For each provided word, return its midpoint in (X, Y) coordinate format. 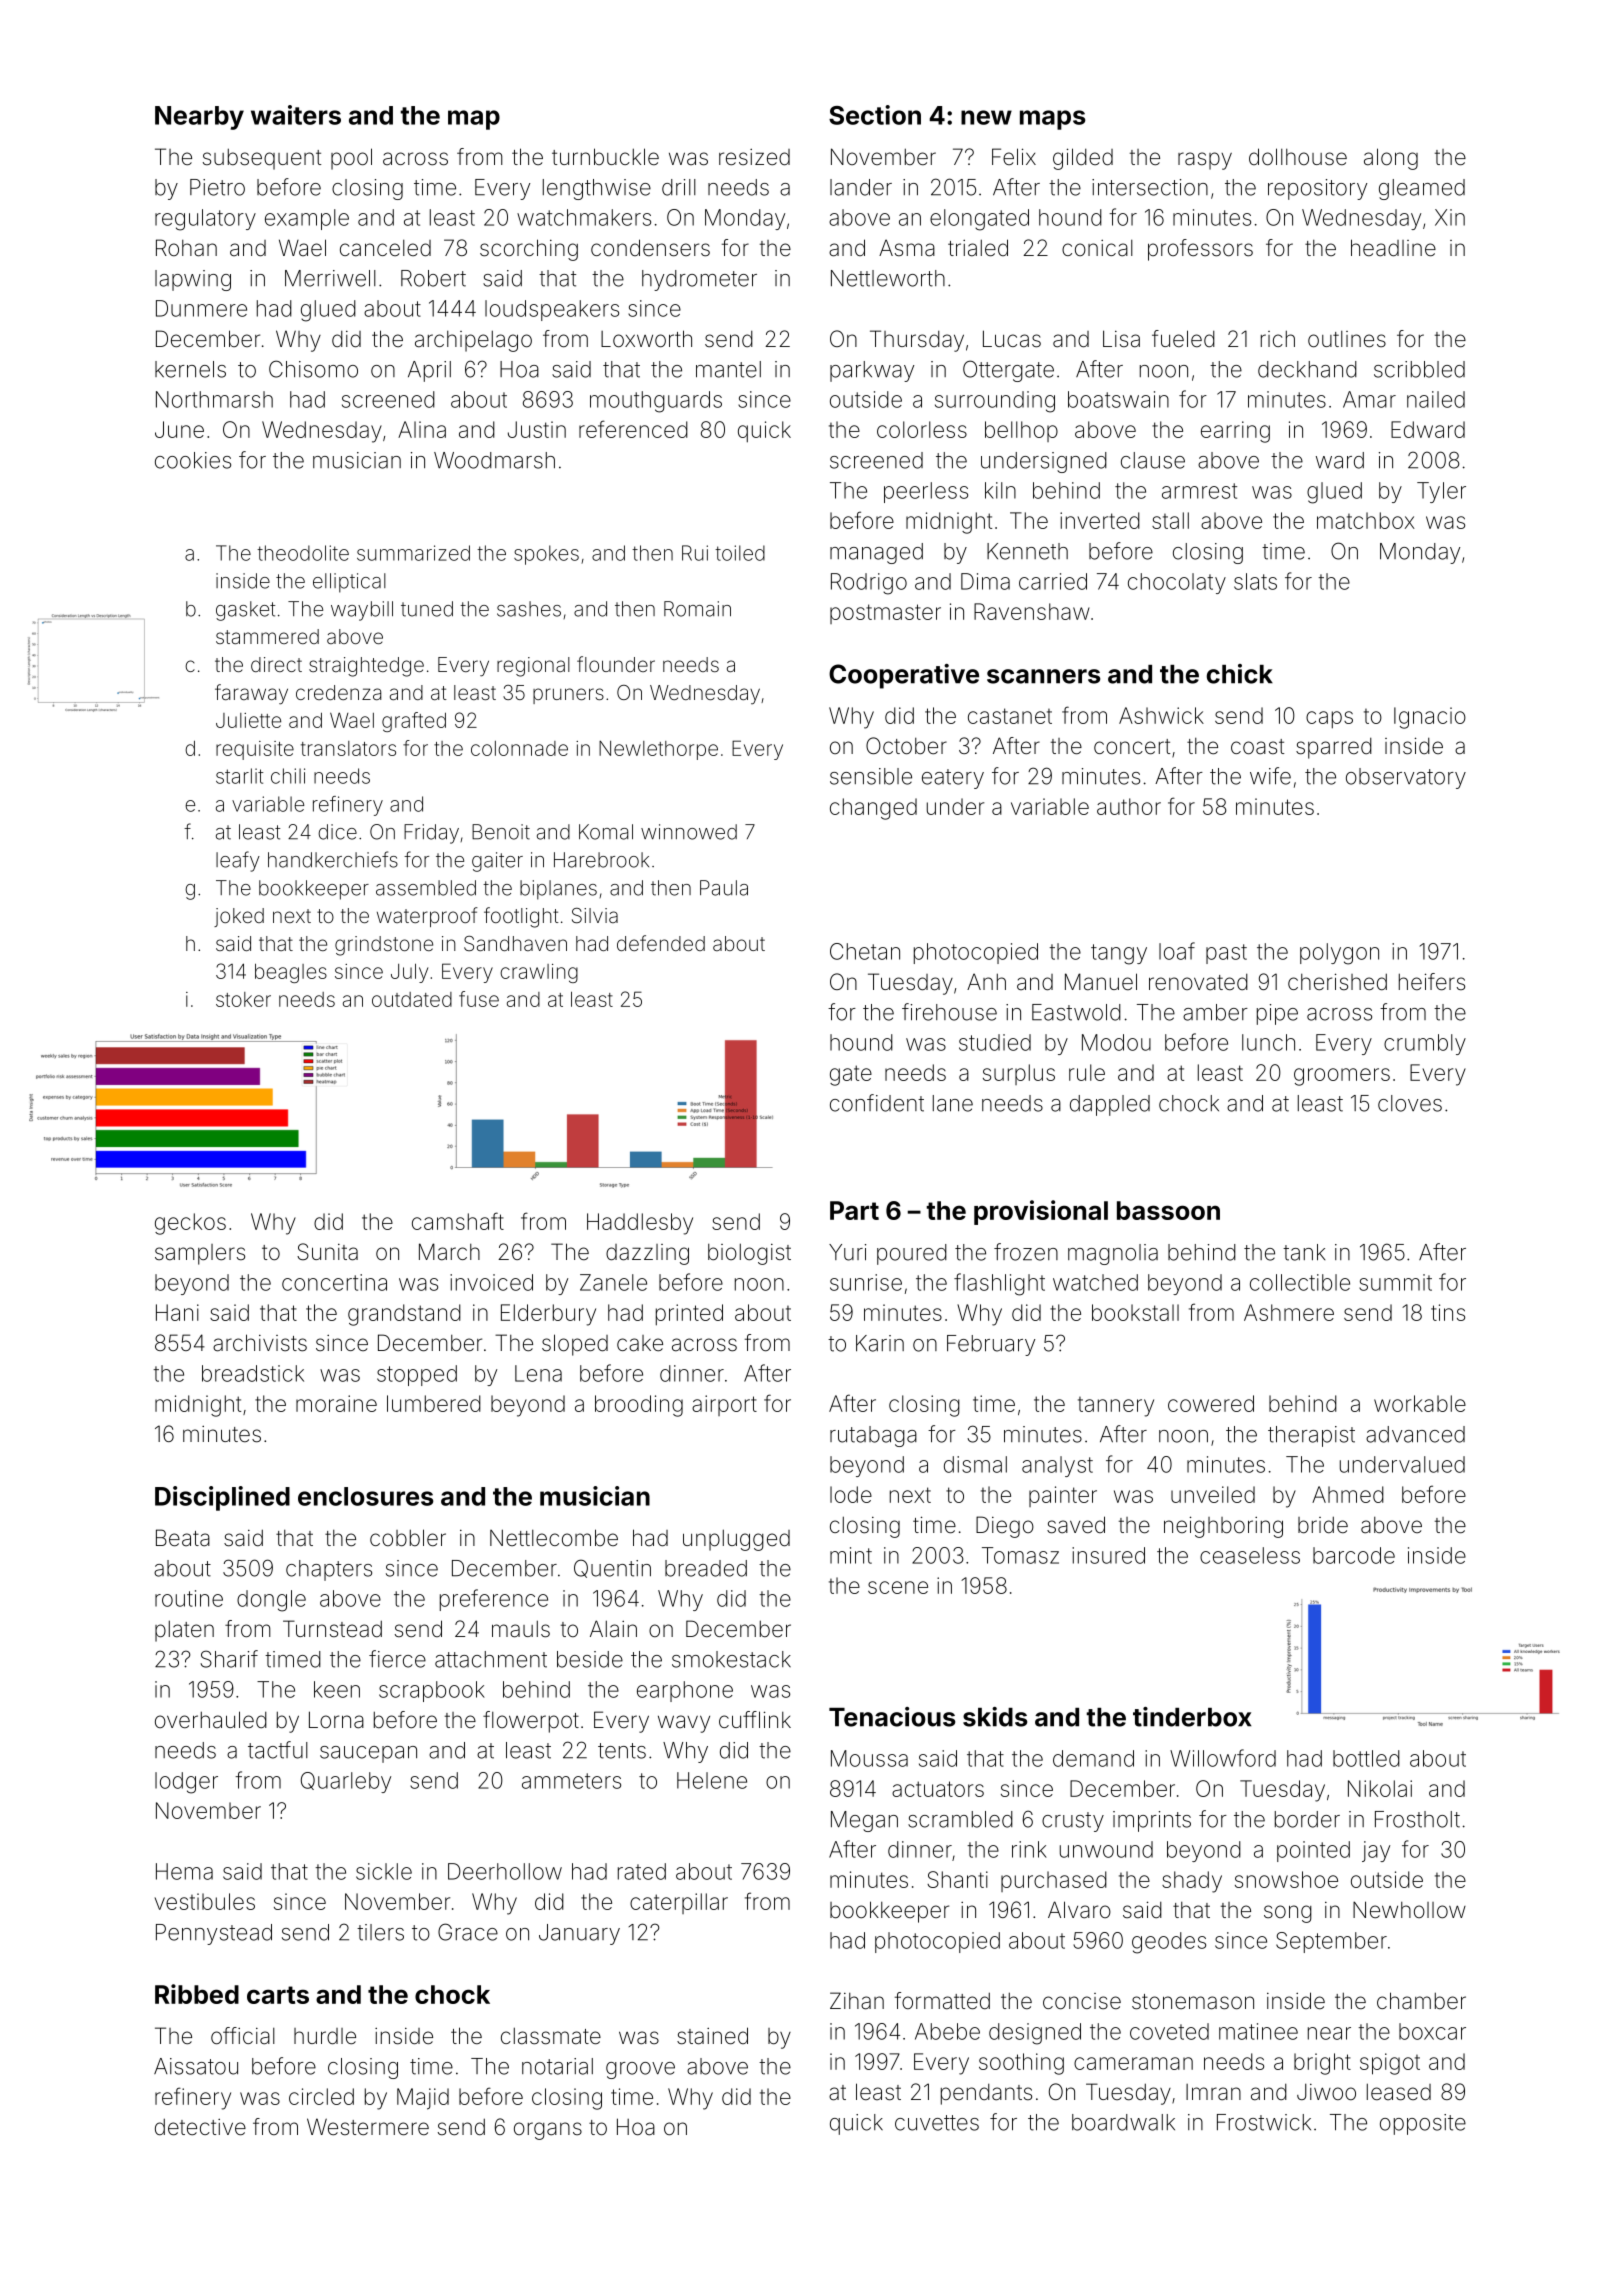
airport (724, 1405)
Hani (177, 1312)
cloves (1410, 1103)
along (1391, 159)
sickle (384, 1871)
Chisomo (313, 369)
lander (861, 187)
